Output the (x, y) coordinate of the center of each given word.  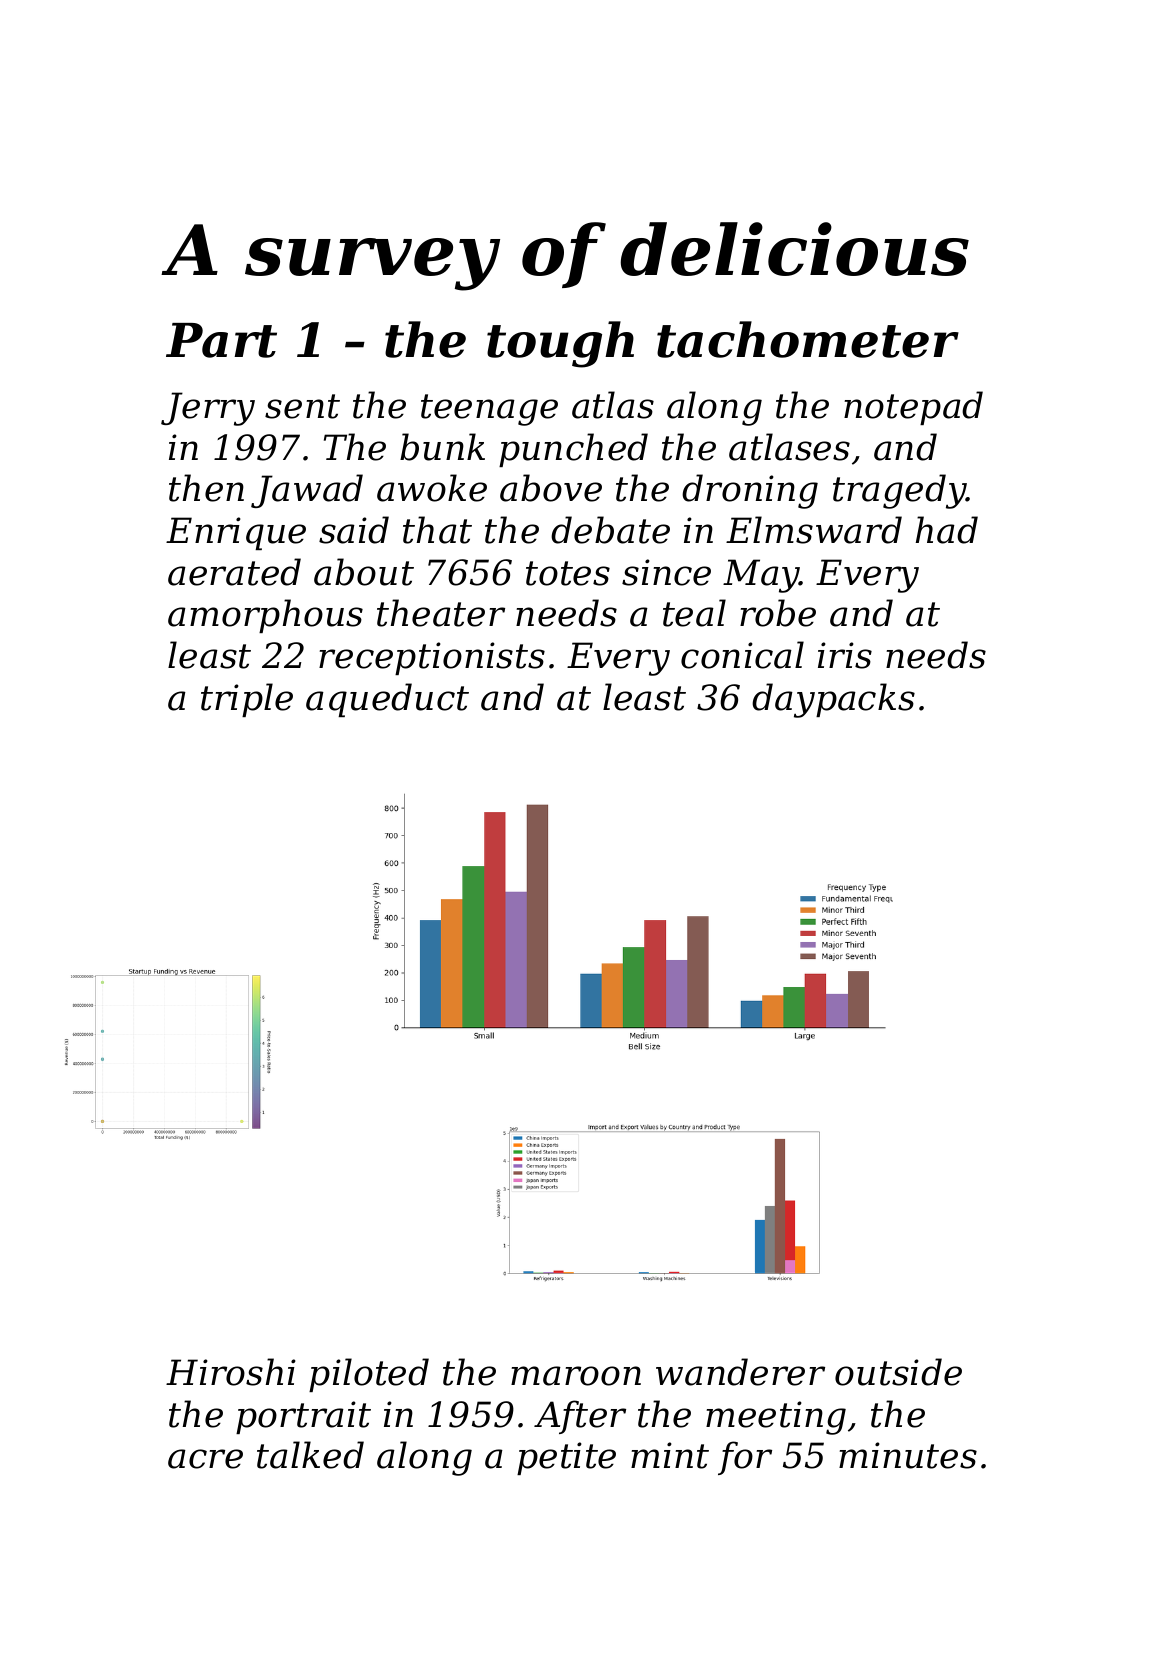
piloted (369, 1375)
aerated (234, 572)
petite (566, 1458)
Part (221, 340)
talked (310, 1455)
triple (247, 700)
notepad (913, 408)
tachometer (808, 339)
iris (845, 655)
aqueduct (387, 700)
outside (898, 1372)
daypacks (833, 700)
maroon (576, 1376)
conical (742, 655)
